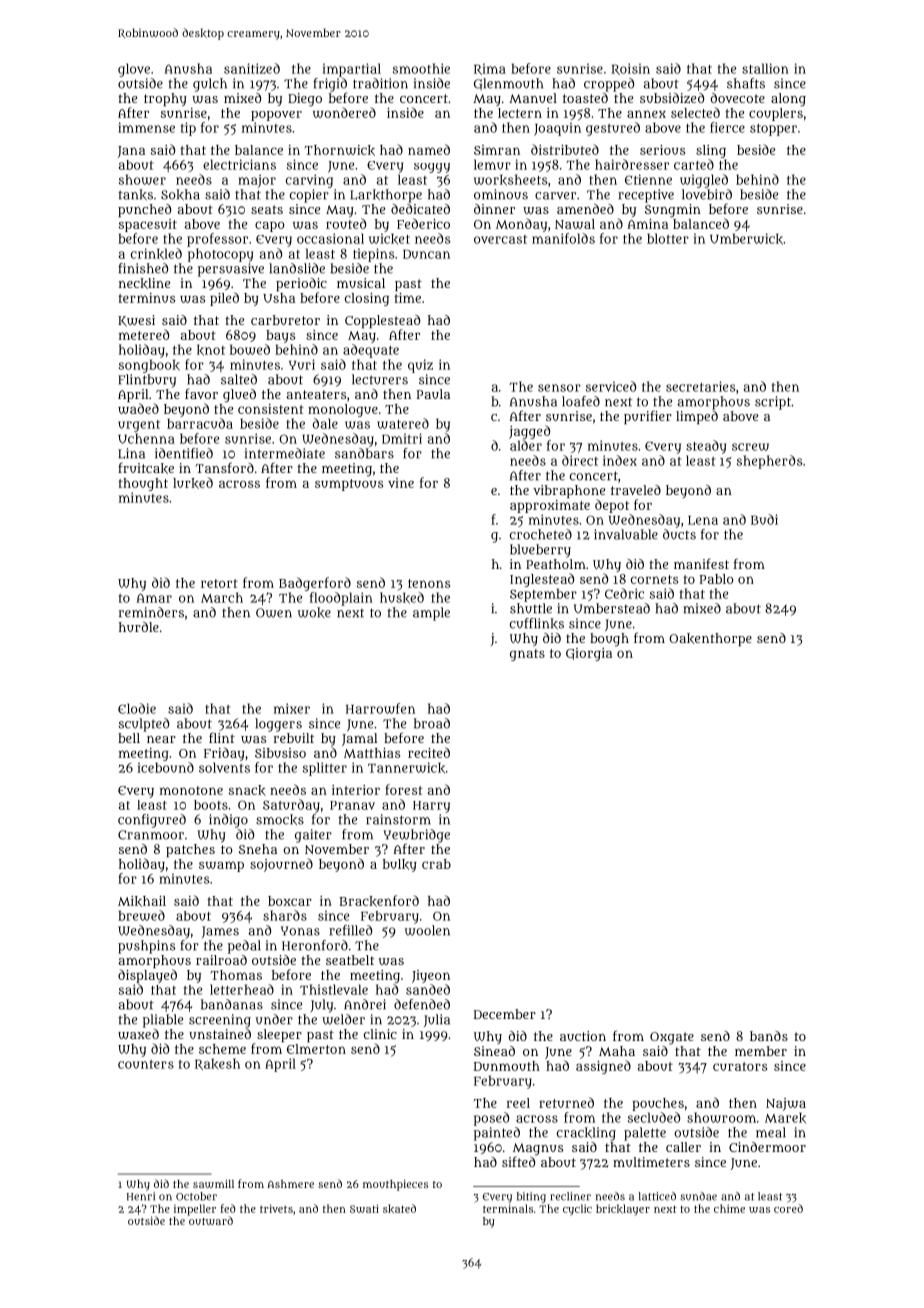 This screenshot has width=924, height=1308. Describe the element at coordinates (672, 1038) in the screenshot. I see `Oxgate` at that location.
